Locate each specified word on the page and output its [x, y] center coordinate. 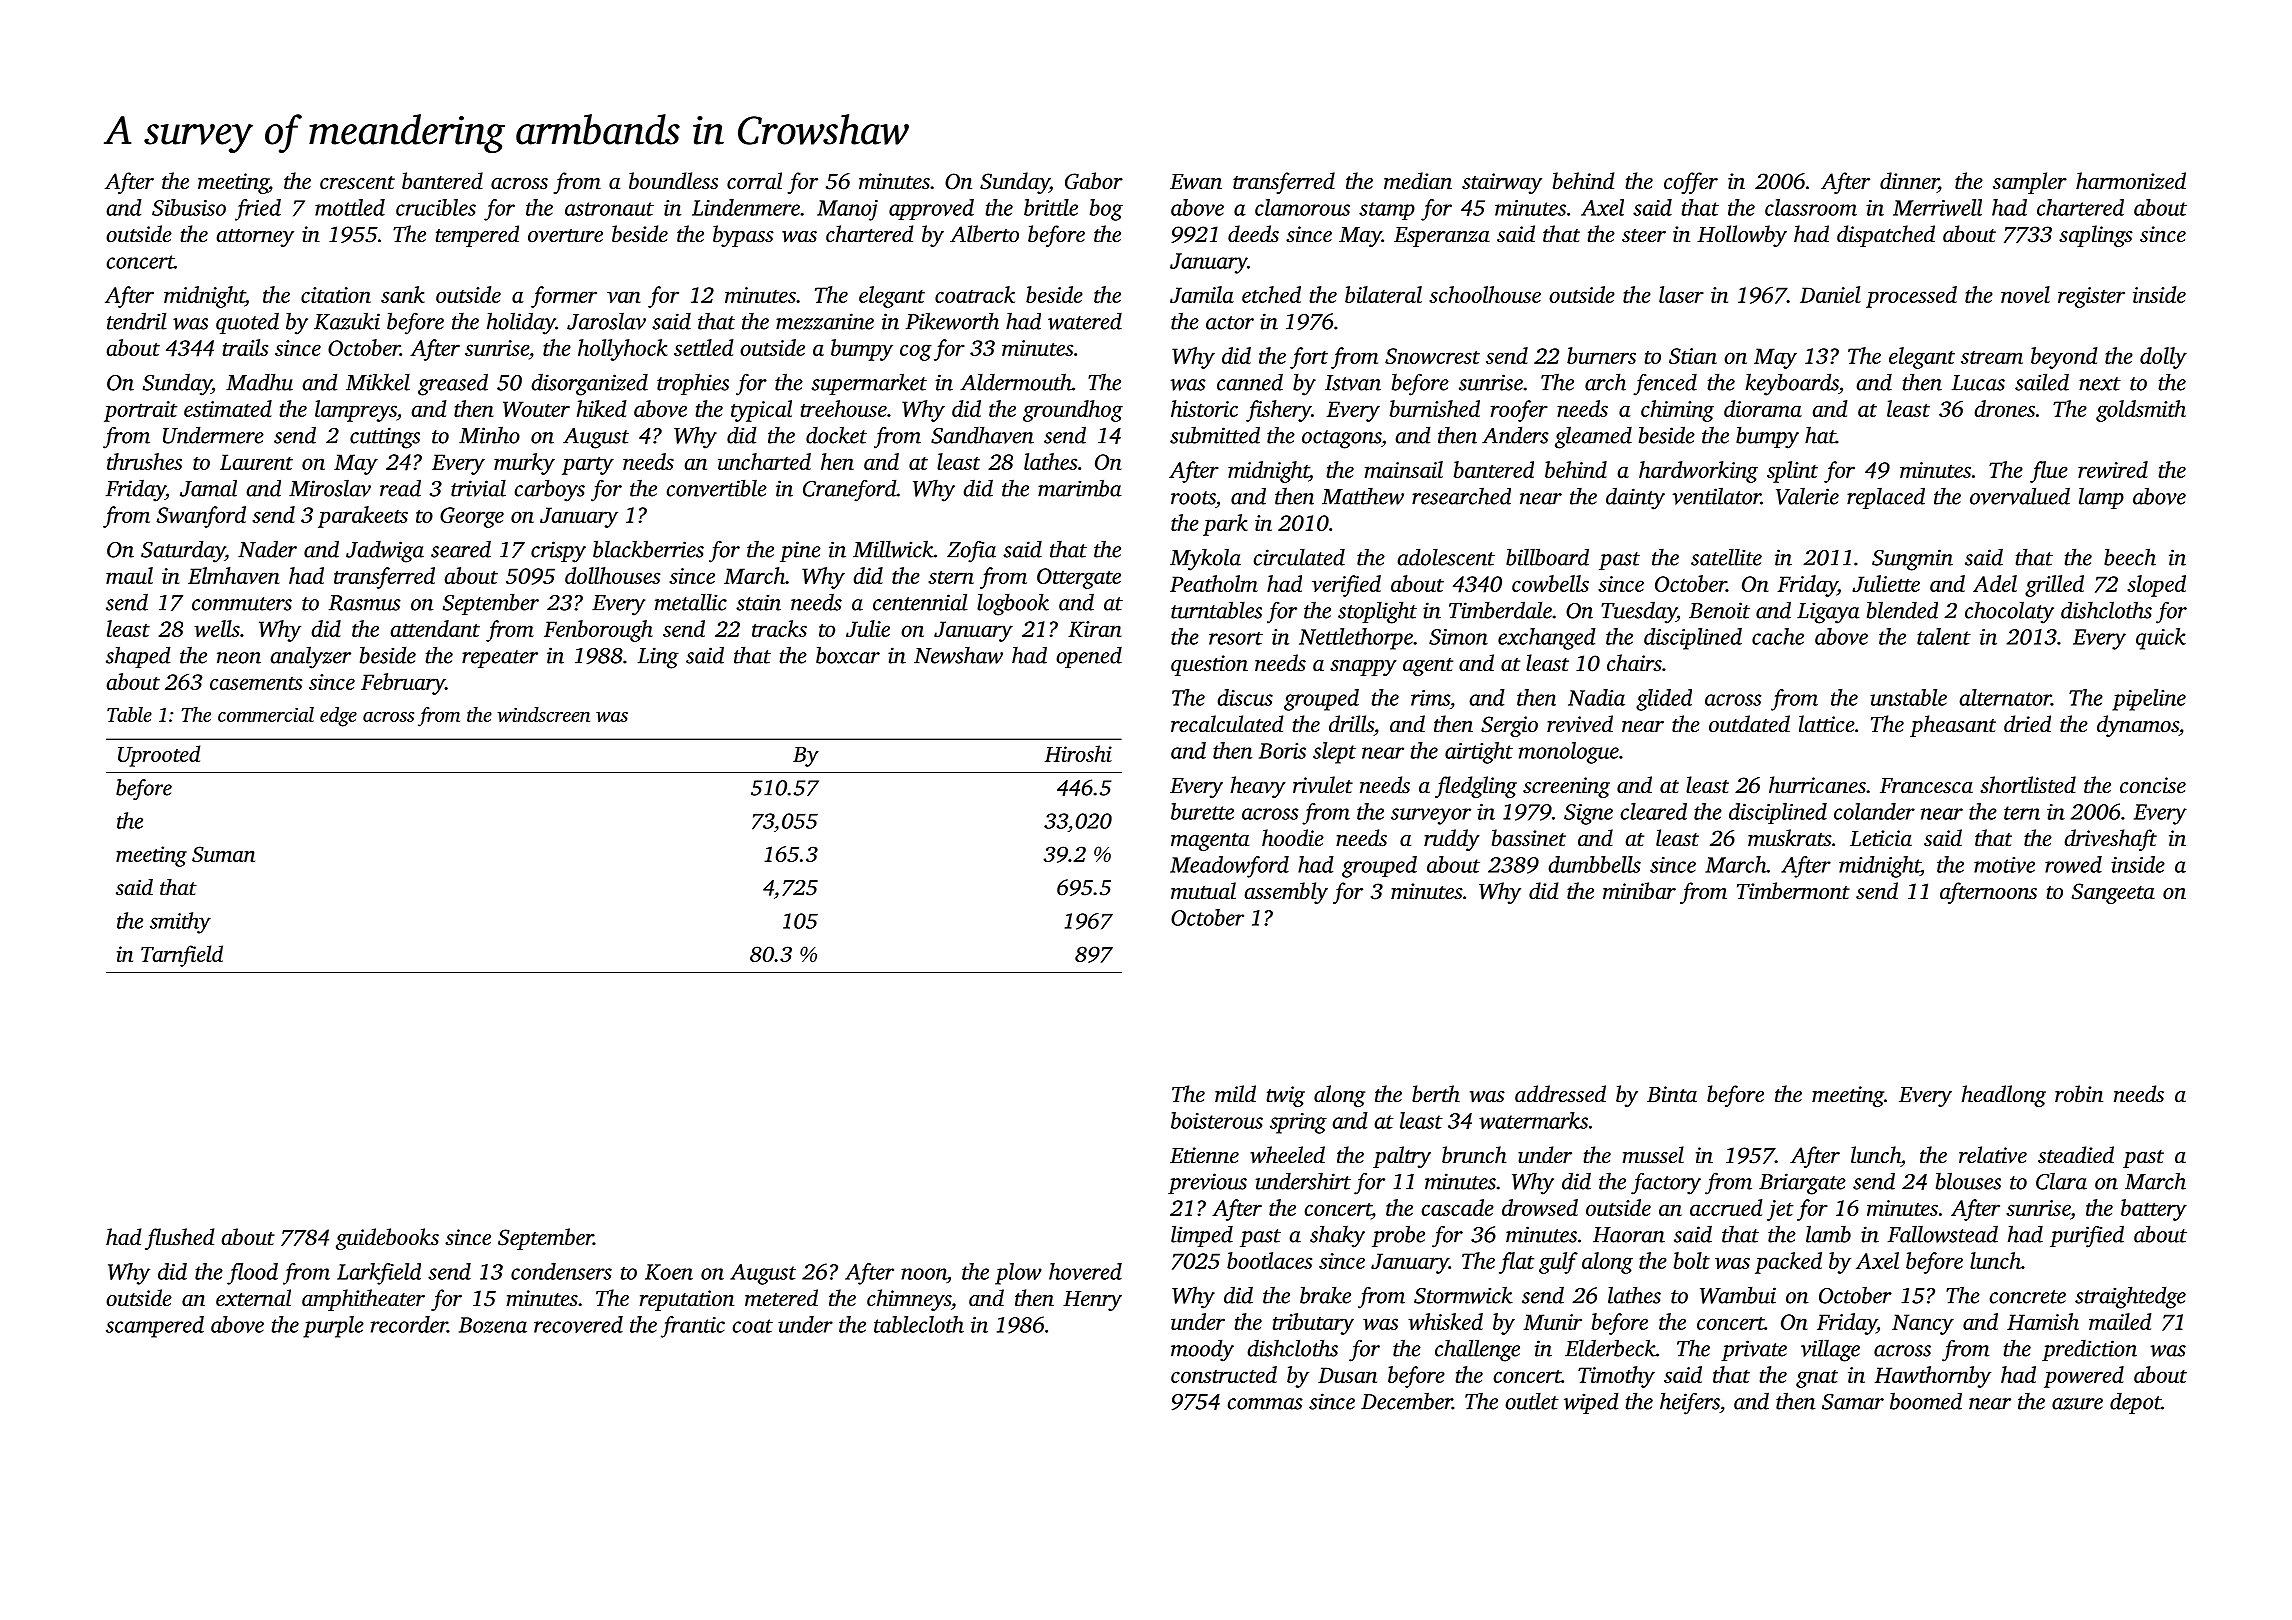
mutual [1203, 891]
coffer [1691, 183]
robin [2079, 1094]
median [1418, 181]
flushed [179, 1239]
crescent [357, 183]
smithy [180, 923]
